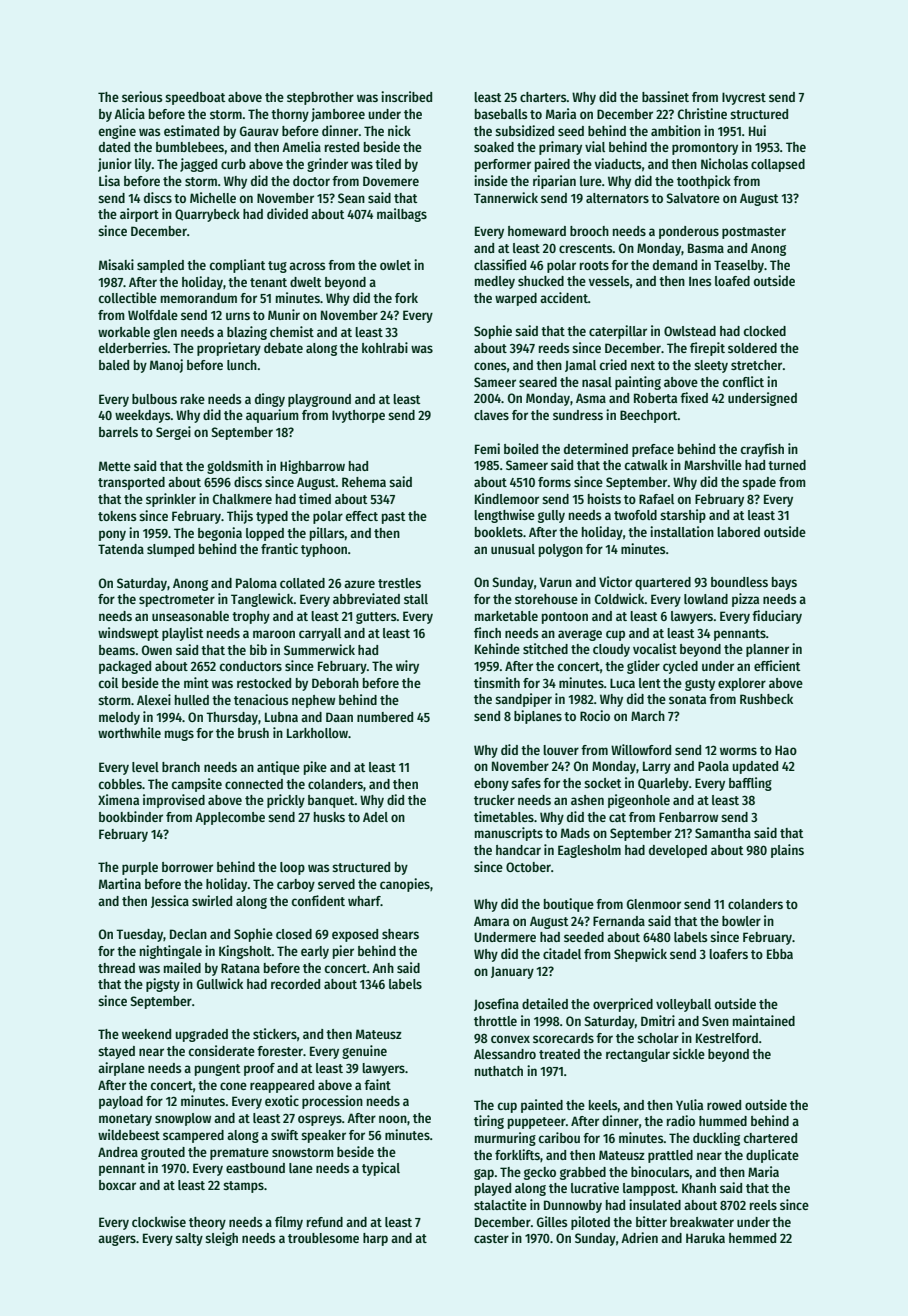 Image resolution: width=908 pixels, height=1316 pixels. I want to click on tenant, so click(268, 282).
